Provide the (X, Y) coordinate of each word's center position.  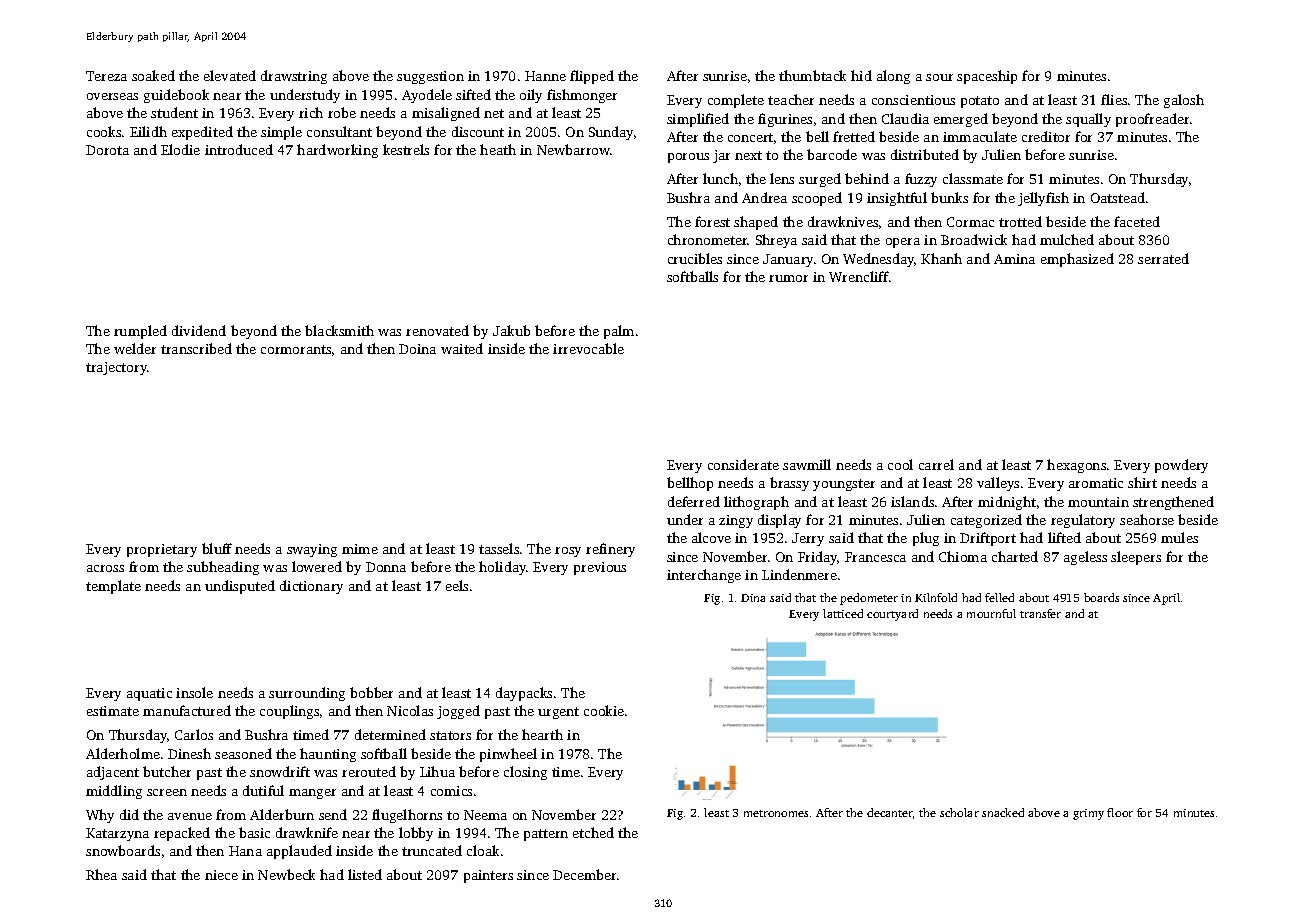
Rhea (101, 874)
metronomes (776, 813)
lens (782, 178)
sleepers (1136, 558)
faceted (1137, 221)
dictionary (311, 587)
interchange (704, 576)
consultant (339, 131)
